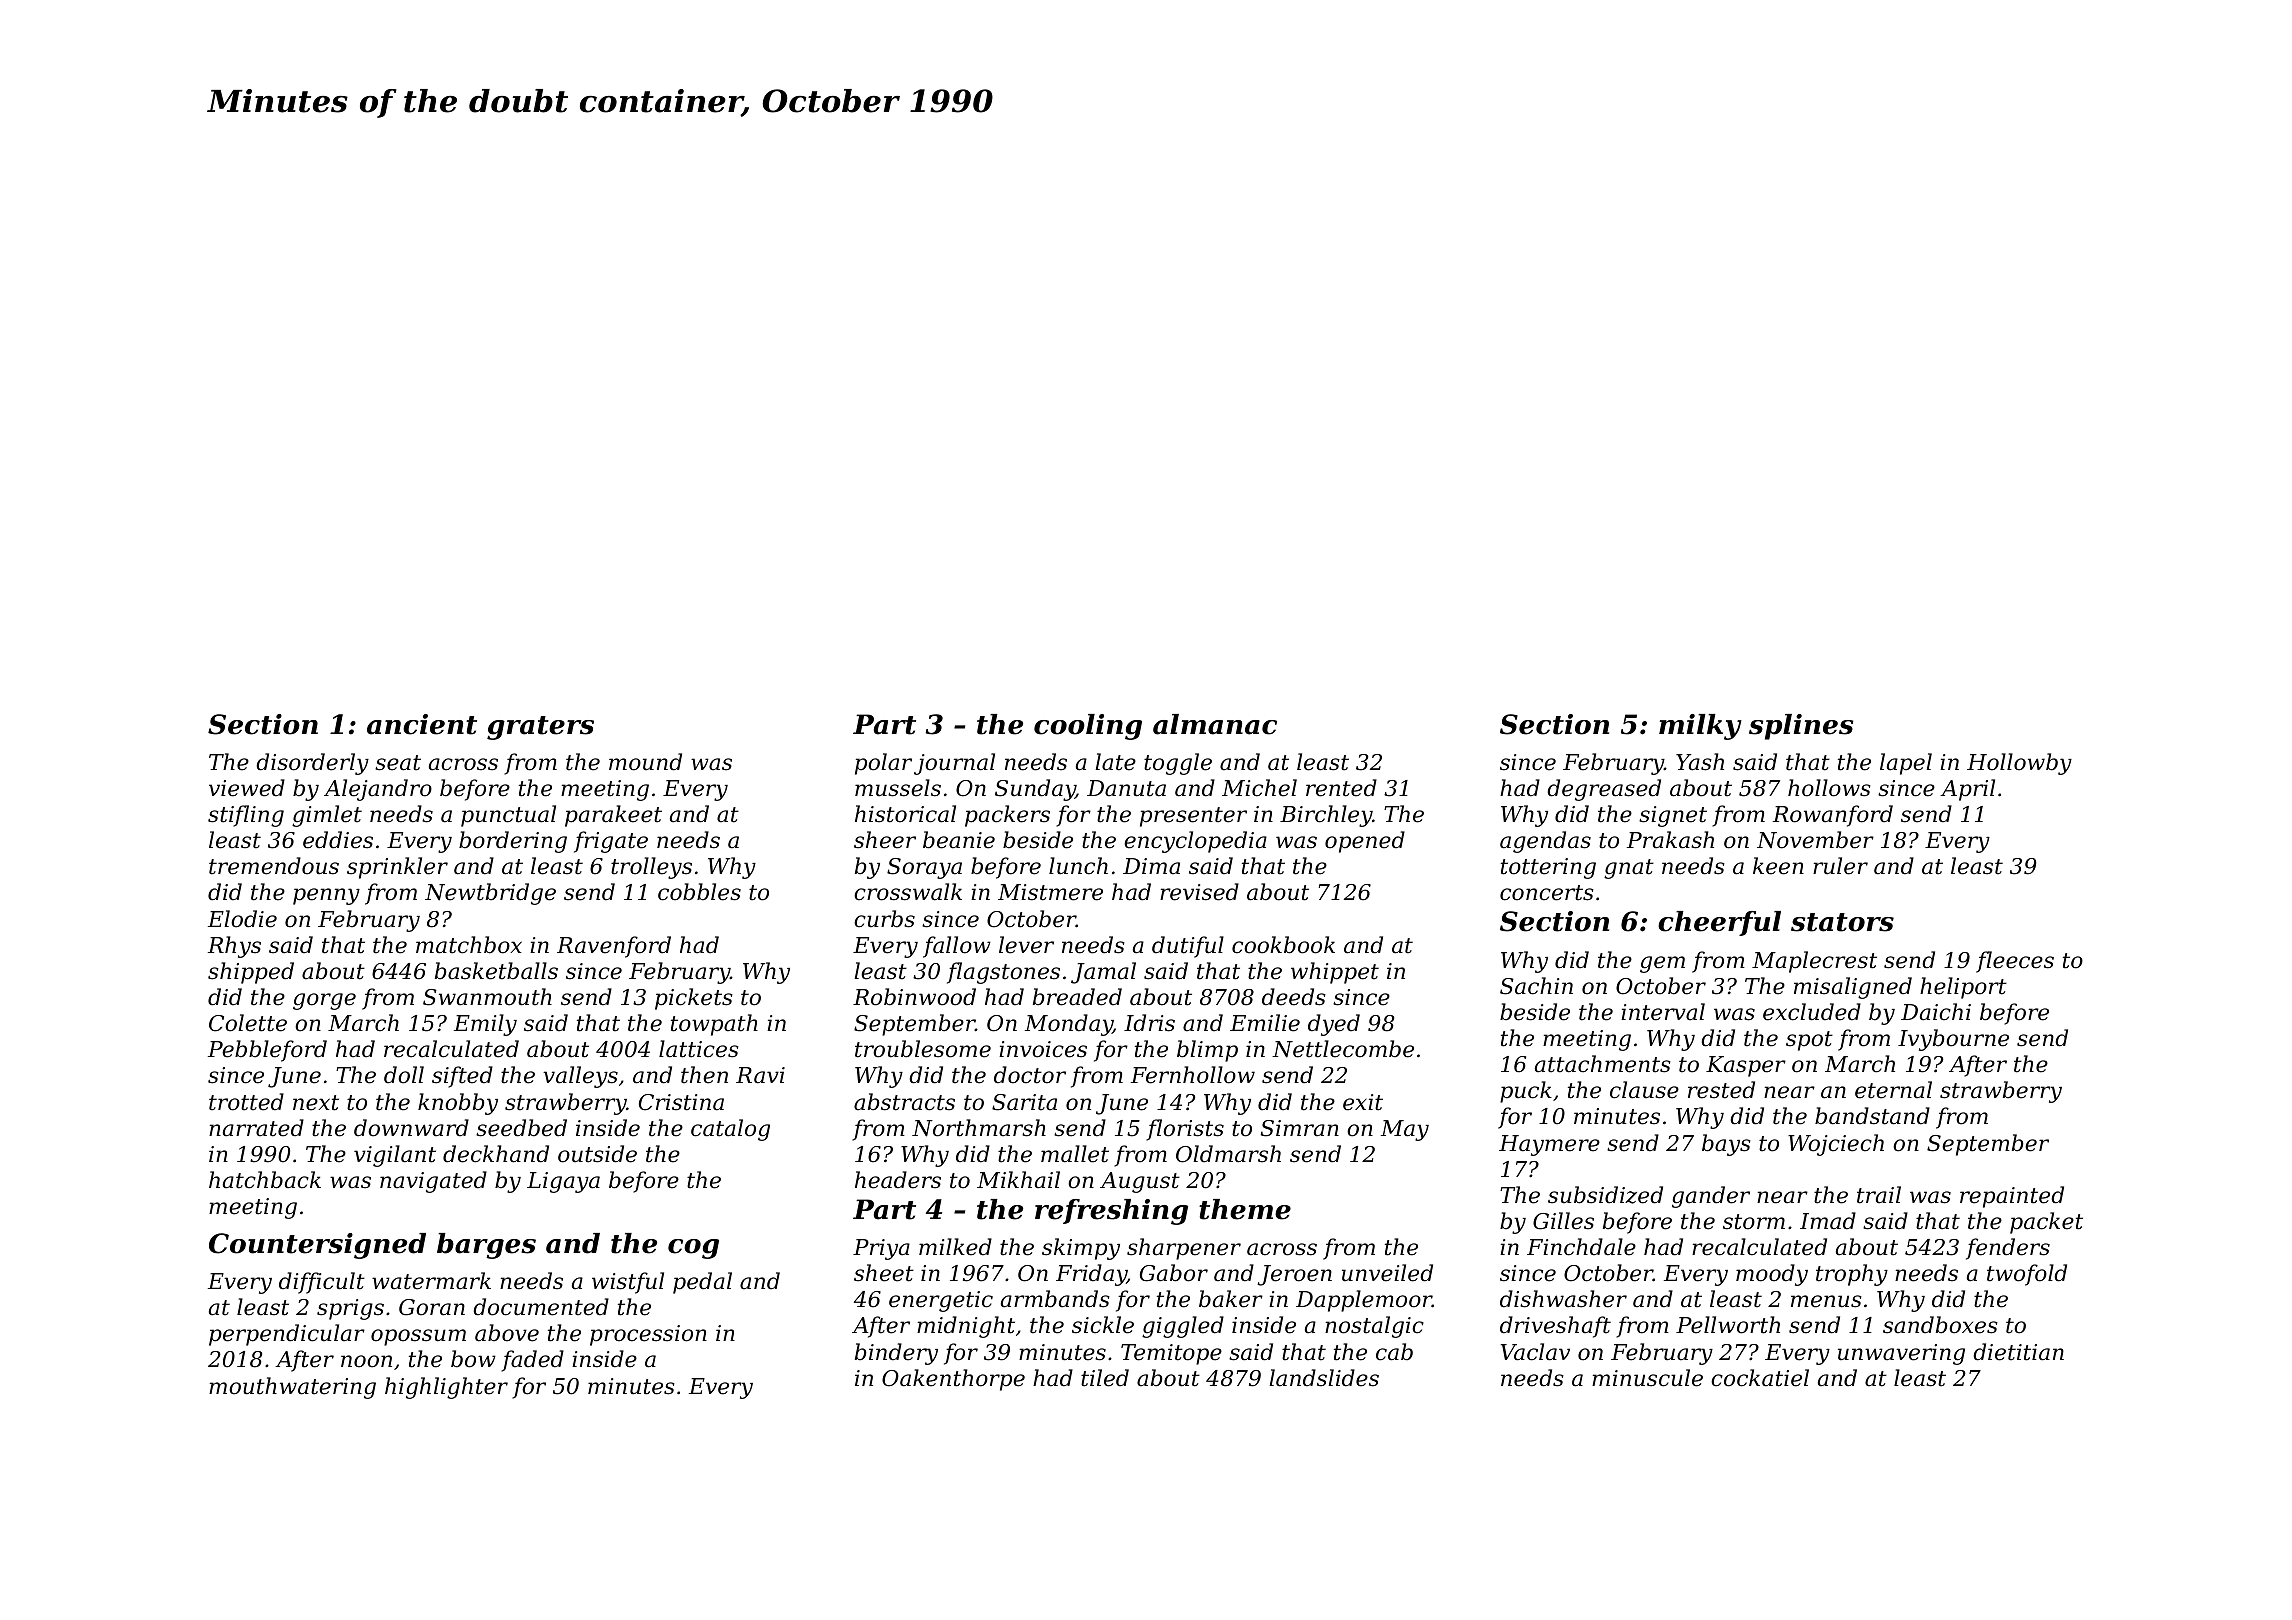 Image resolution: width=2292 pixels, height=1620 pixels. I want to click on Danuta, so click(1126, 788).
